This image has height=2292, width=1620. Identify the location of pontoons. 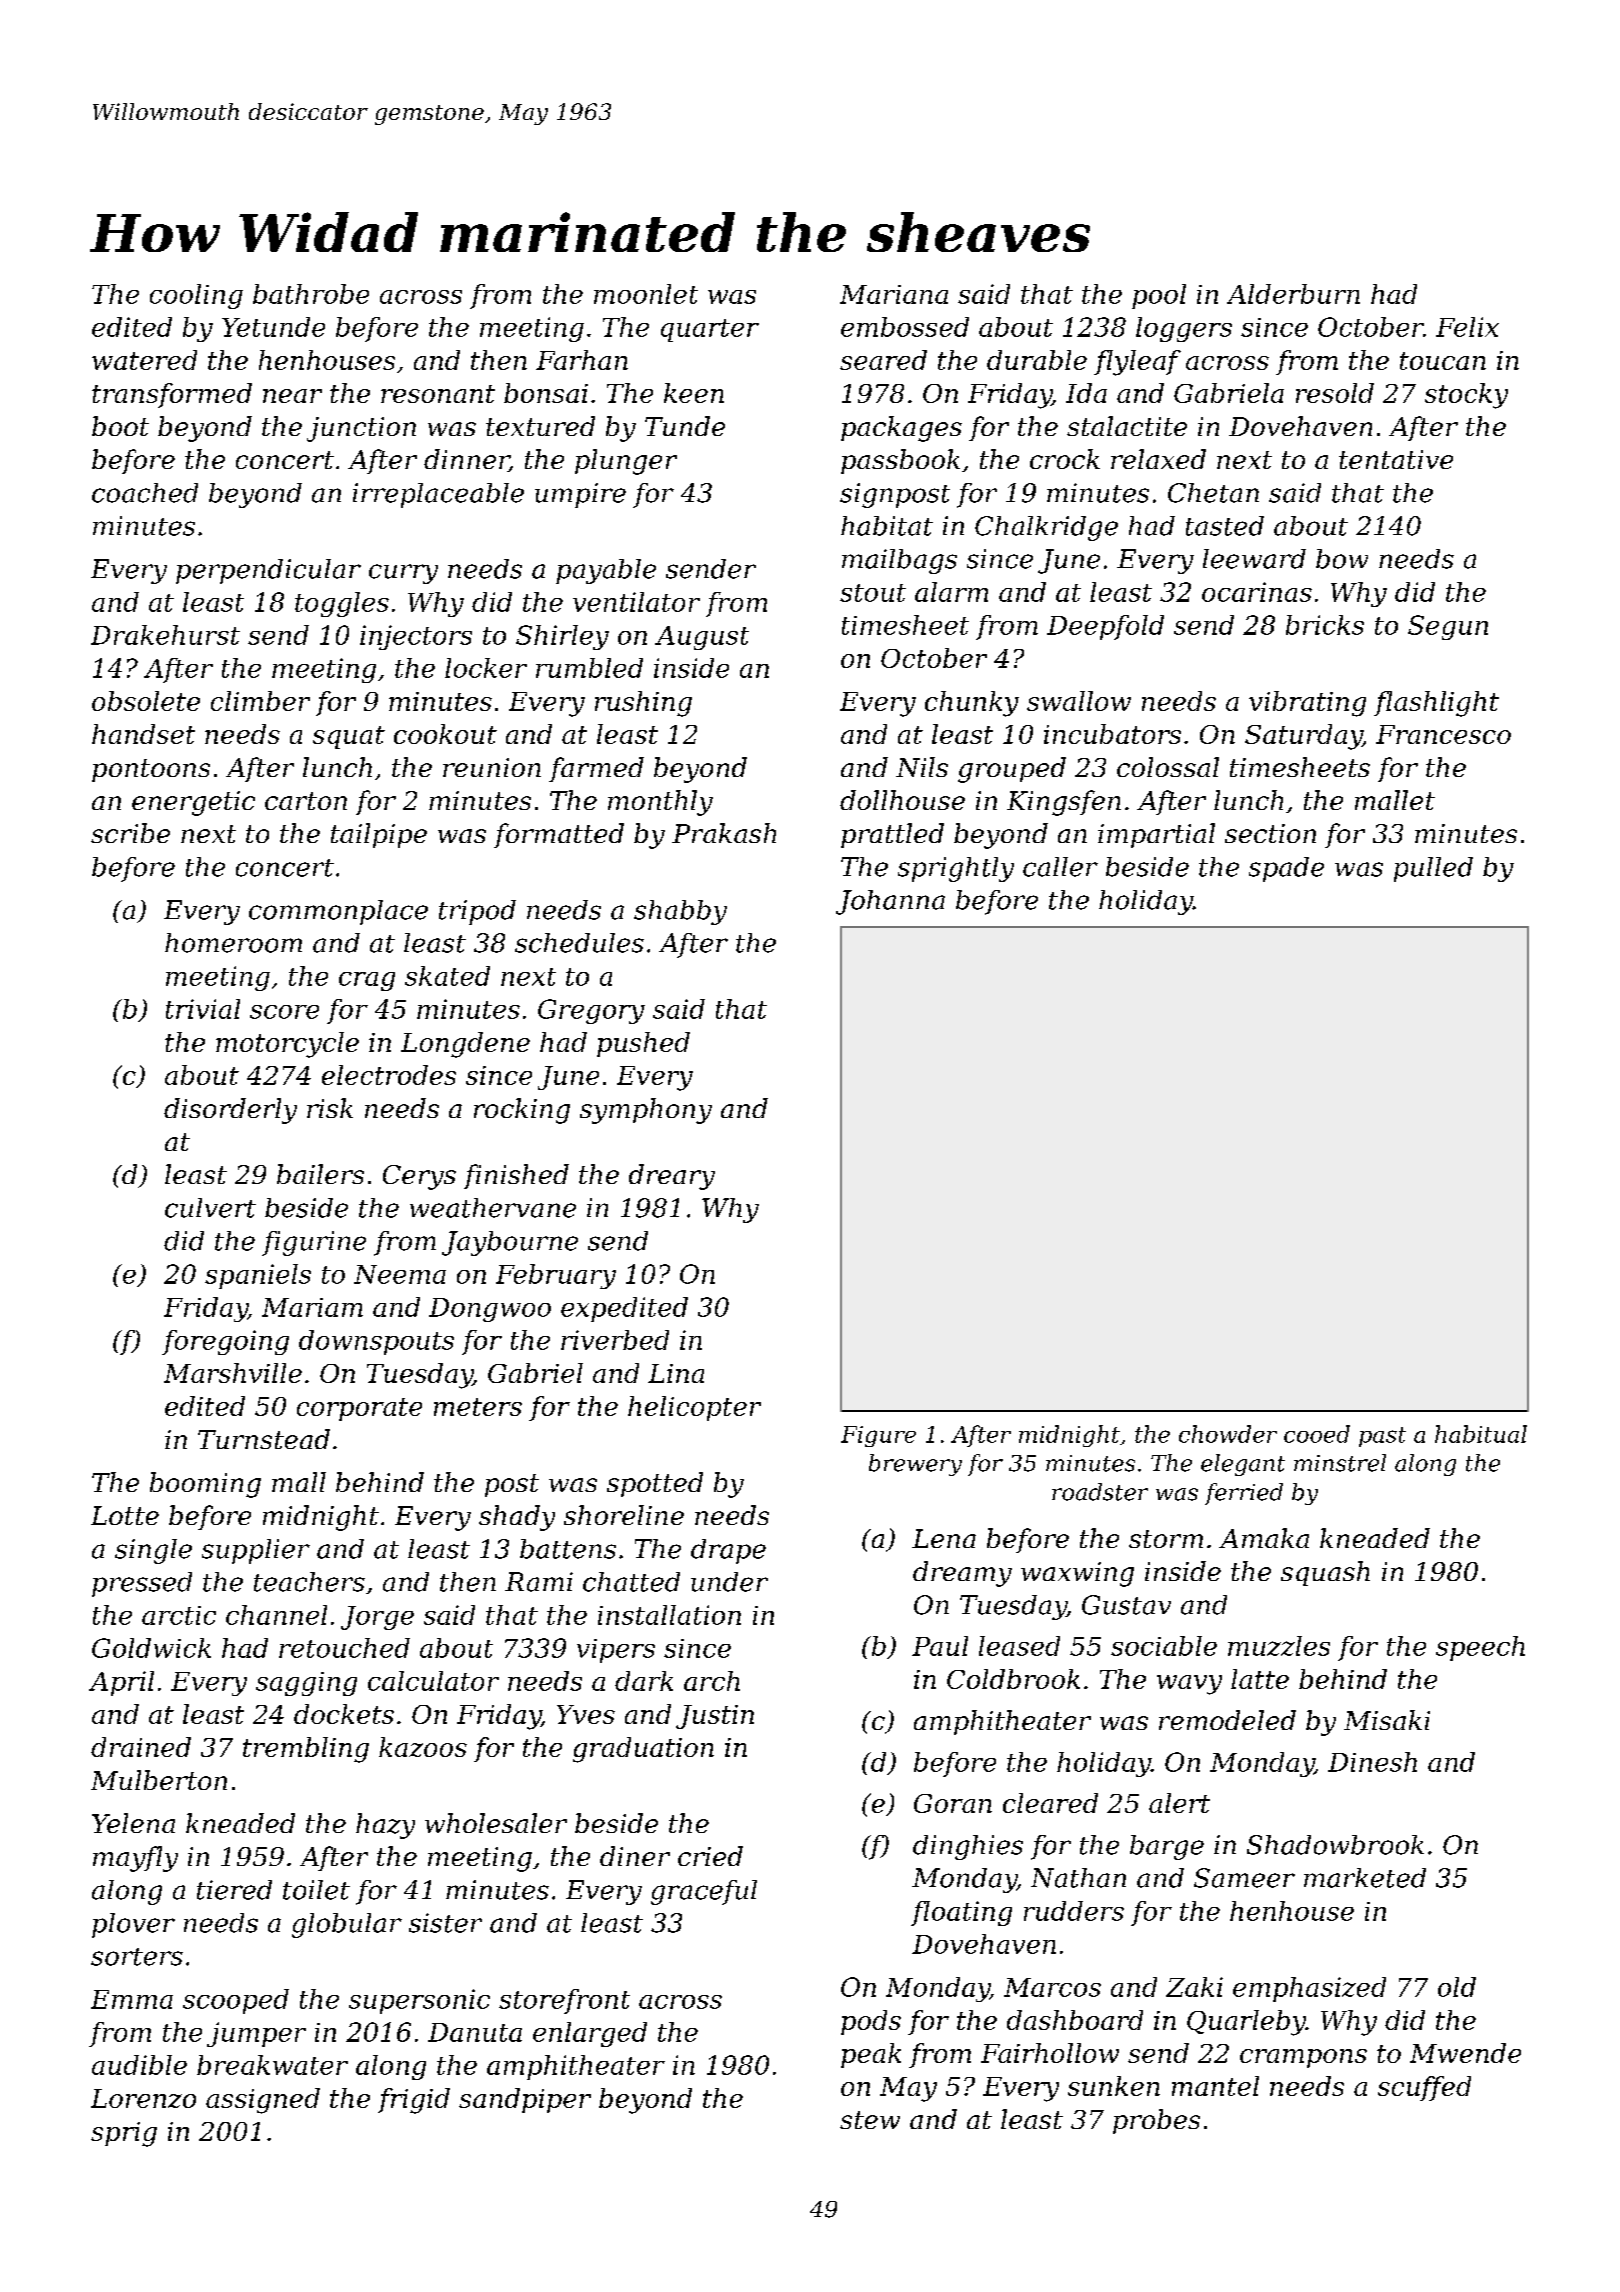
(151, 770).
